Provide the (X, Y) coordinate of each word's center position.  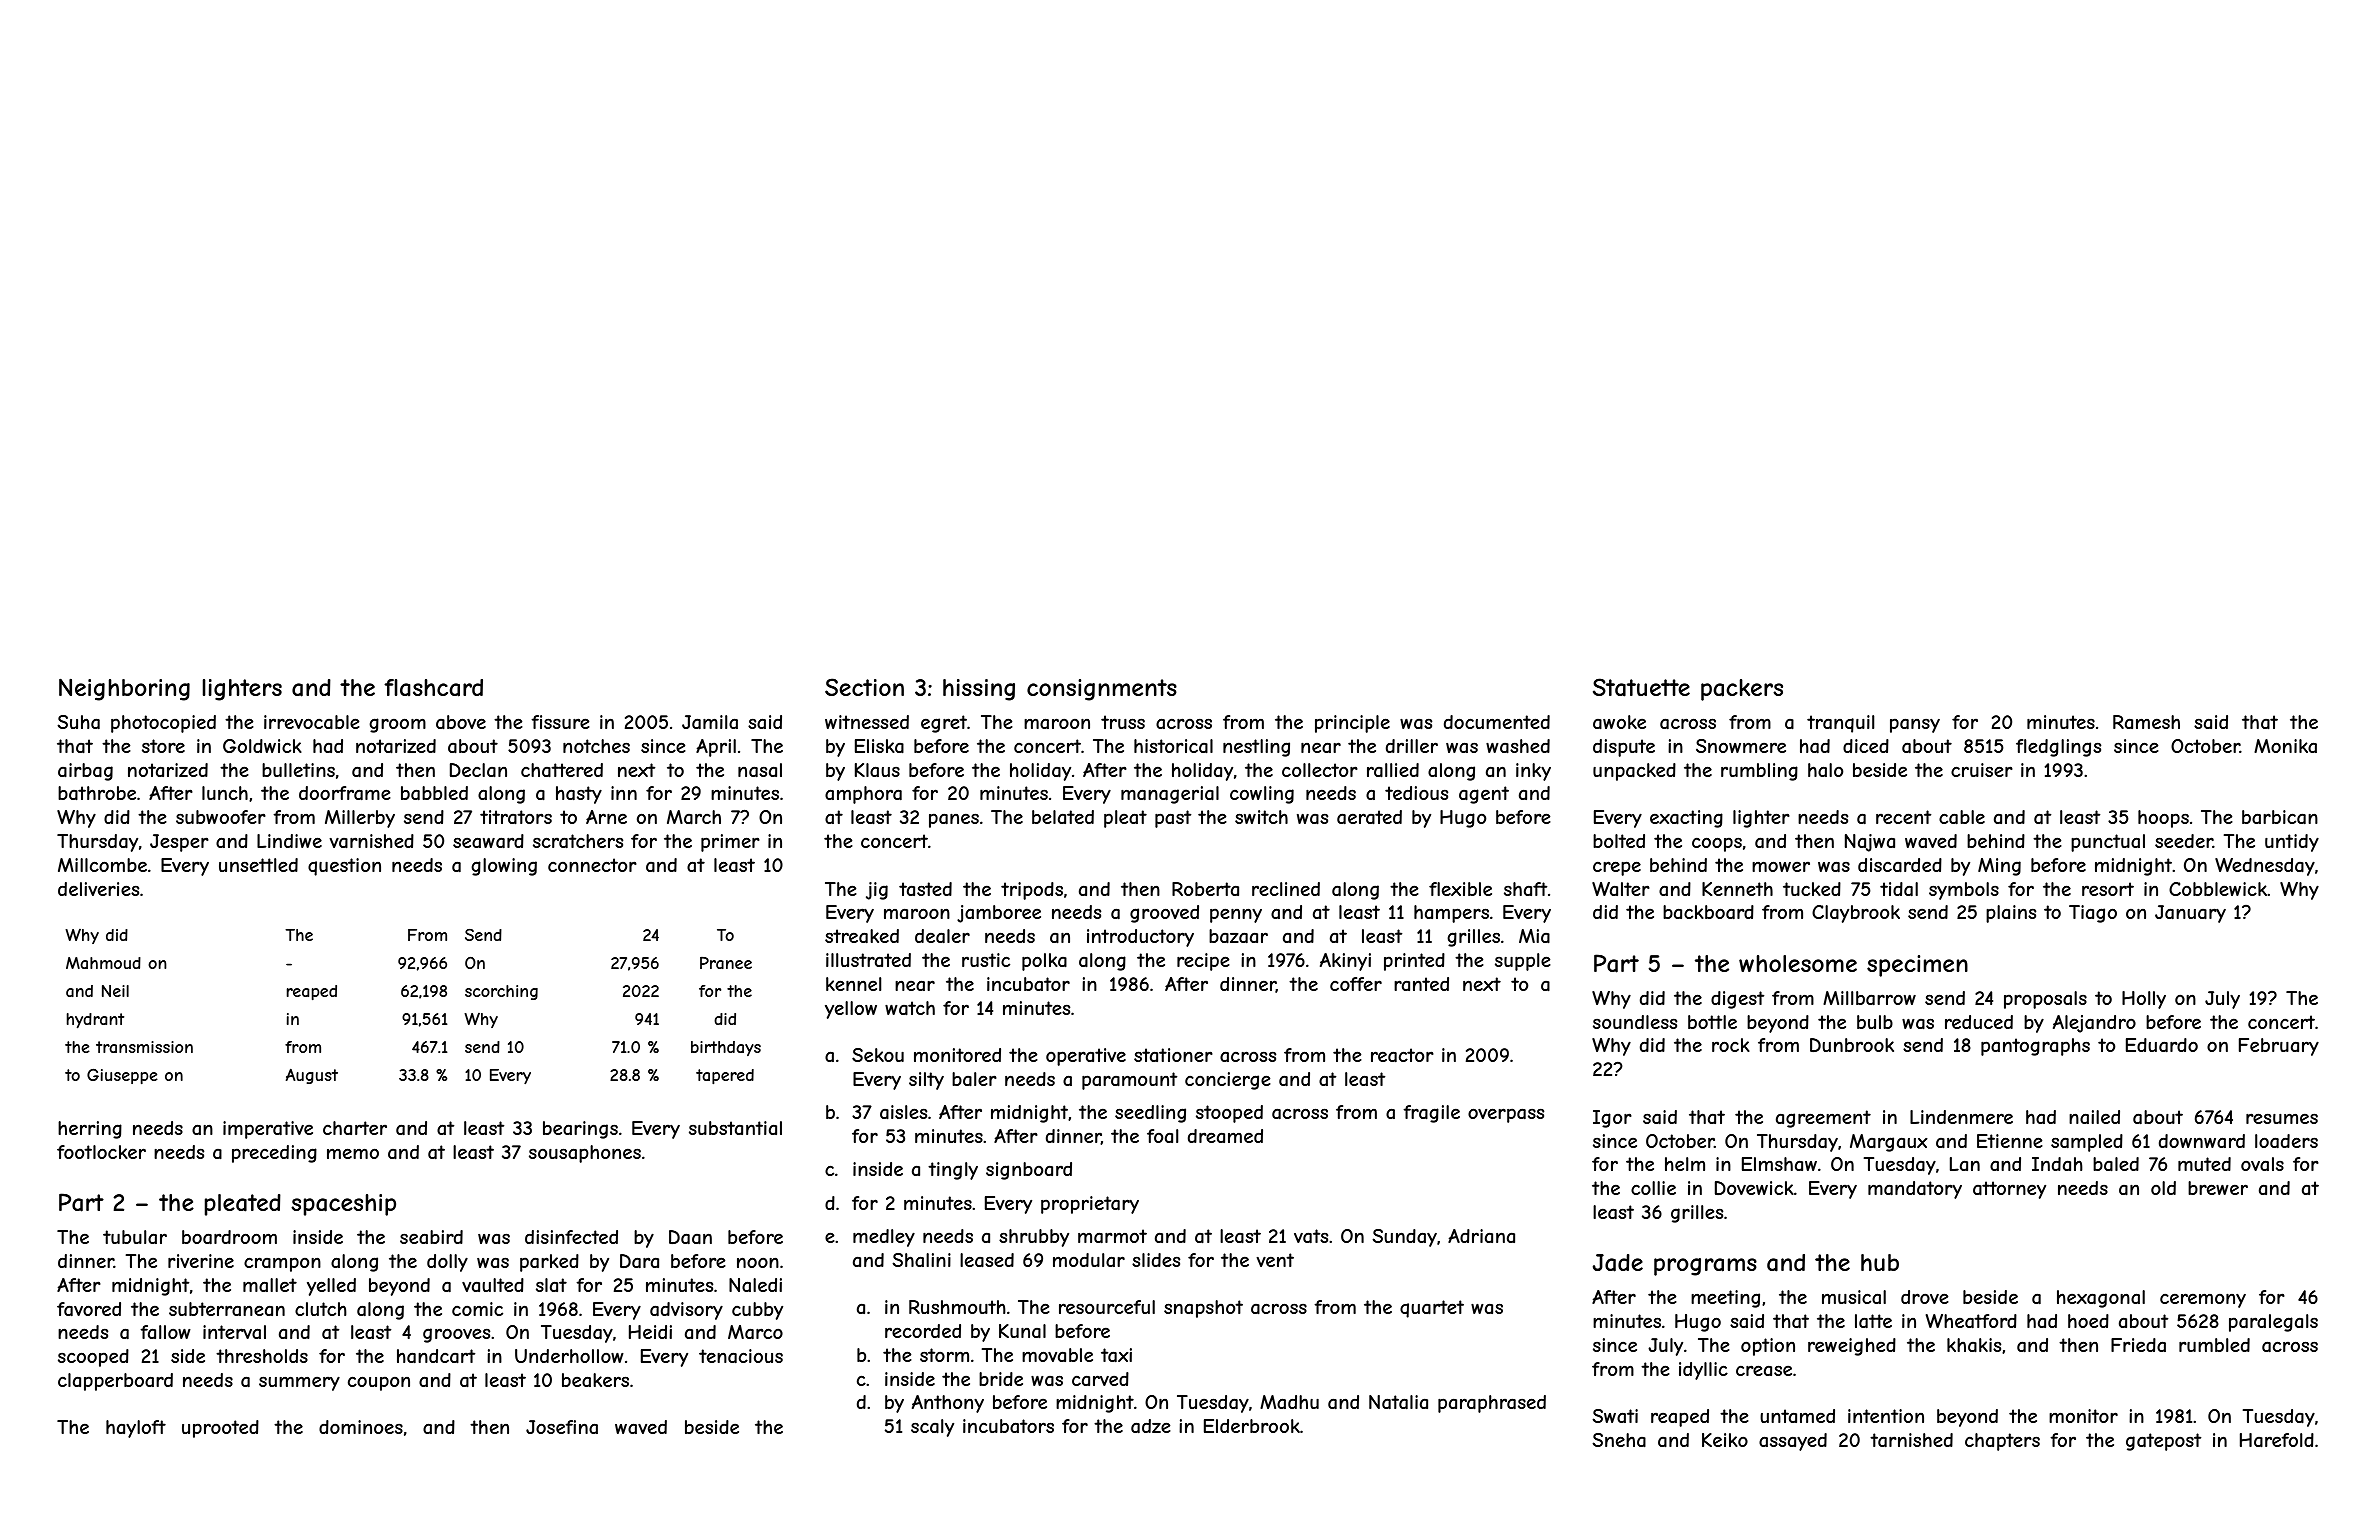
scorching (501, 992)
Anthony (948, 1404)
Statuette (1641, 687)
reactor (1402, 1055)
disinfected (571, 1237)
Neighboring (124, 689)
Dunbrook (1852, 1045)
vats (1311, 1236)
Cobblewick (2218, 889)
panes (954, 820)
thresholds (262, 1356)
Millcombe (102, 865)
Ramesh (2146, 722)
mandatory (1915, 1190)
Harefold (2277, 1440)
